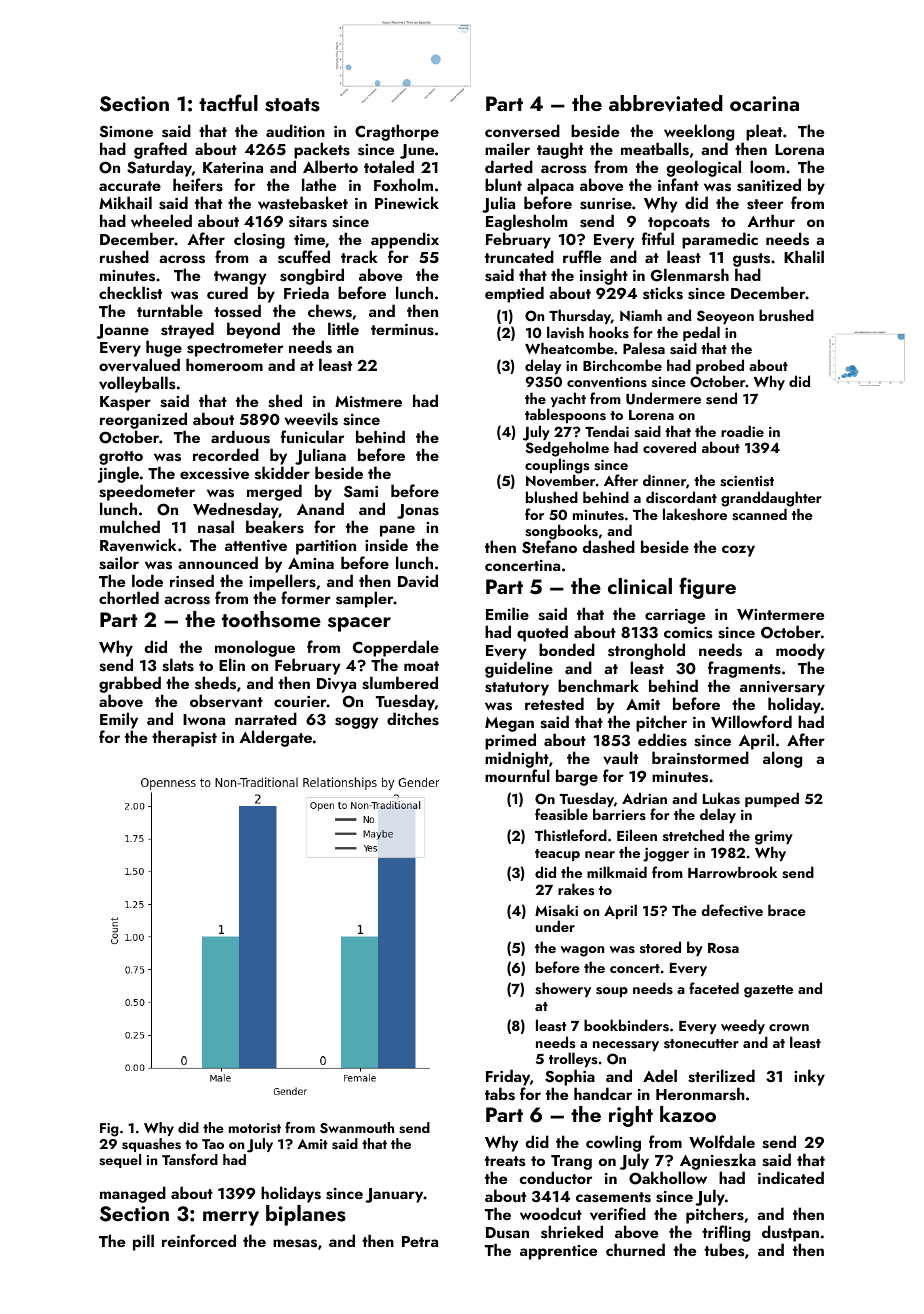  Describe the element at coordinates (228, 102) in the document. I see `tactful` at that location.
